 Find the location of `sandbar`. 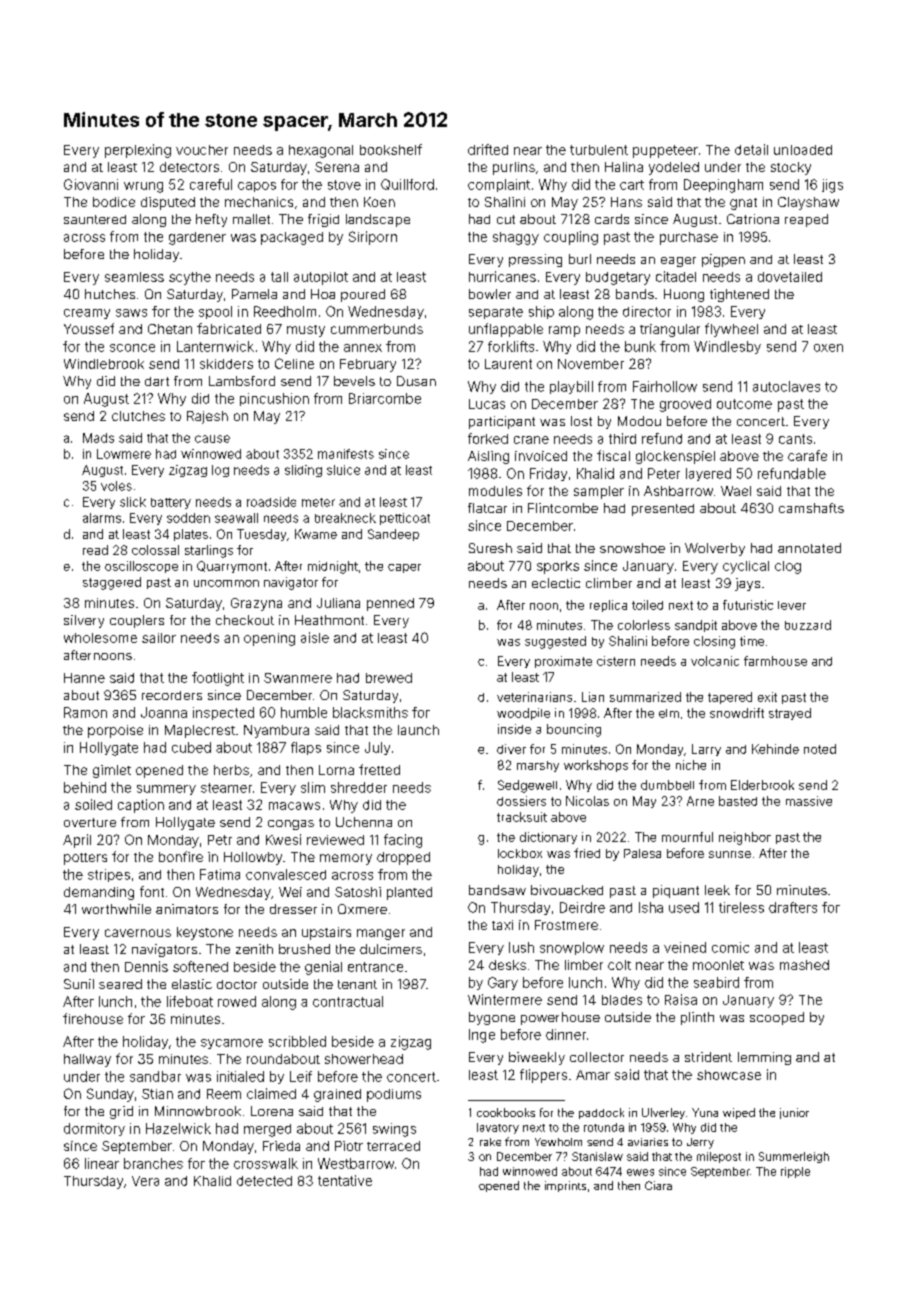

sandbar is located at coordinates (155, 1076).
